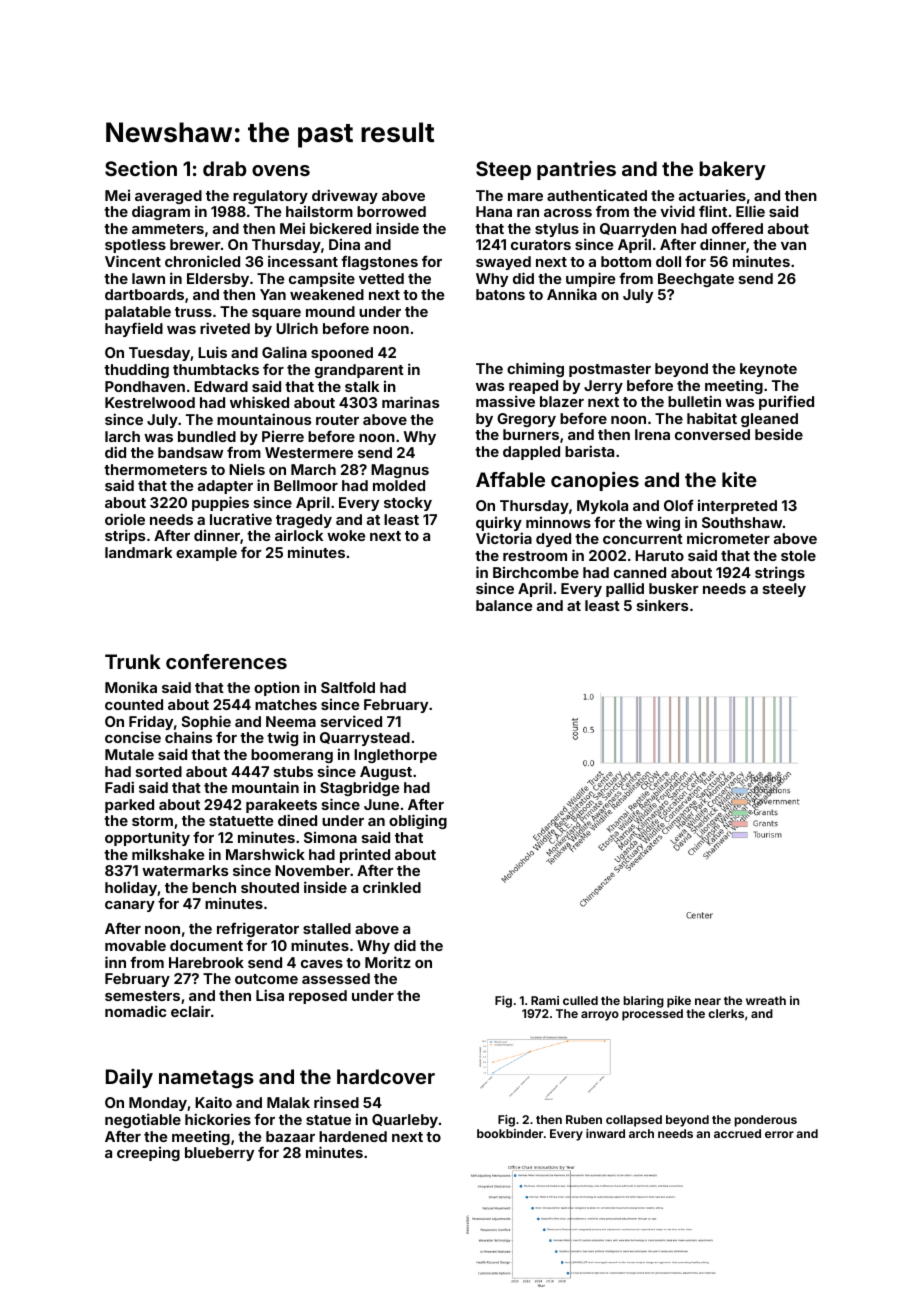 The width and height of the page is (924, 1314). What do you see at coordinates (696, 280) in the page?
I see `Beechgate` at bounding box center [696, 280].
